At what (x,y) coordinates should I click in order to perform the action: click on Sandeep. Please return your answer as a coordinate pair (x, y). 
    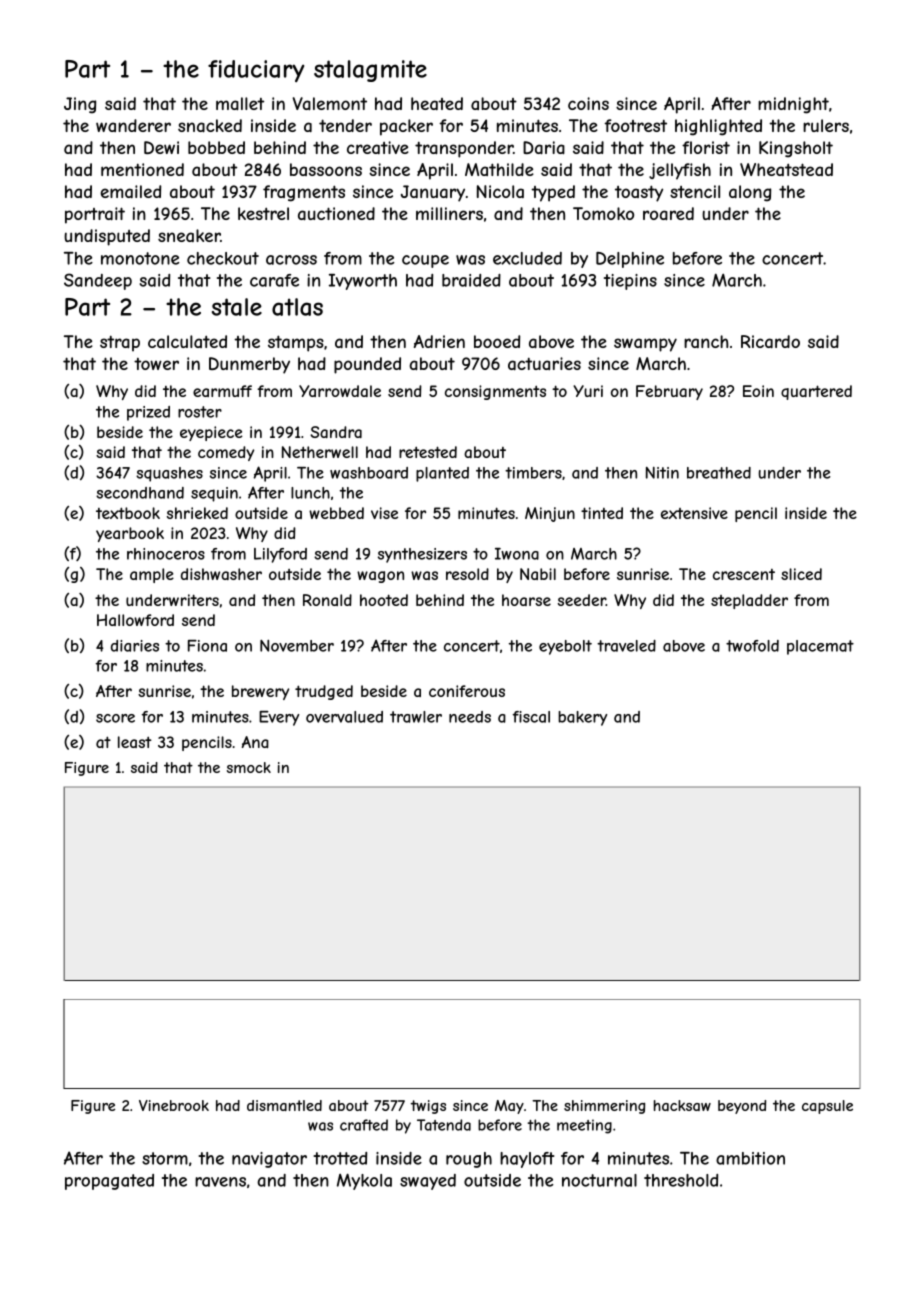
    Looking at the image, I should click on (98, 281).
